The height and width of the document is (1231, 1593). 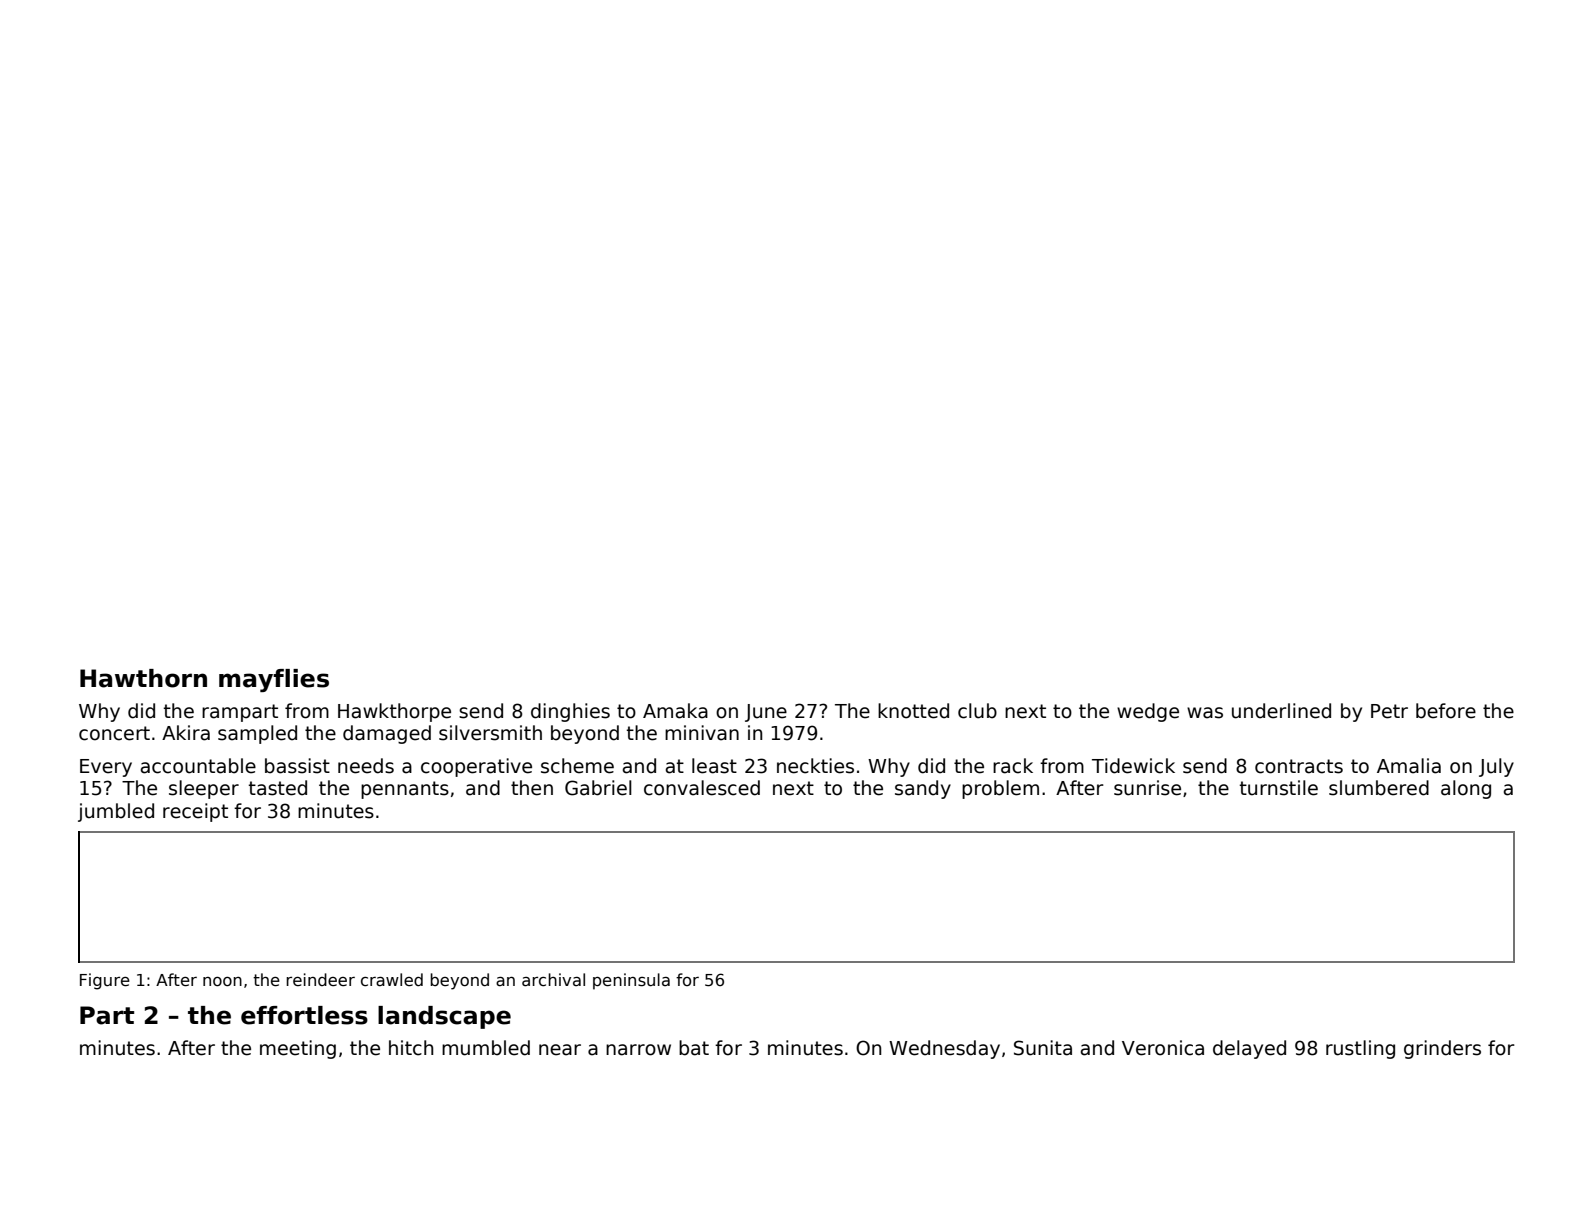 What do you see at coordinates (631, 981) in the document?
I see `peninsula` at bounding box center [631, 981].
